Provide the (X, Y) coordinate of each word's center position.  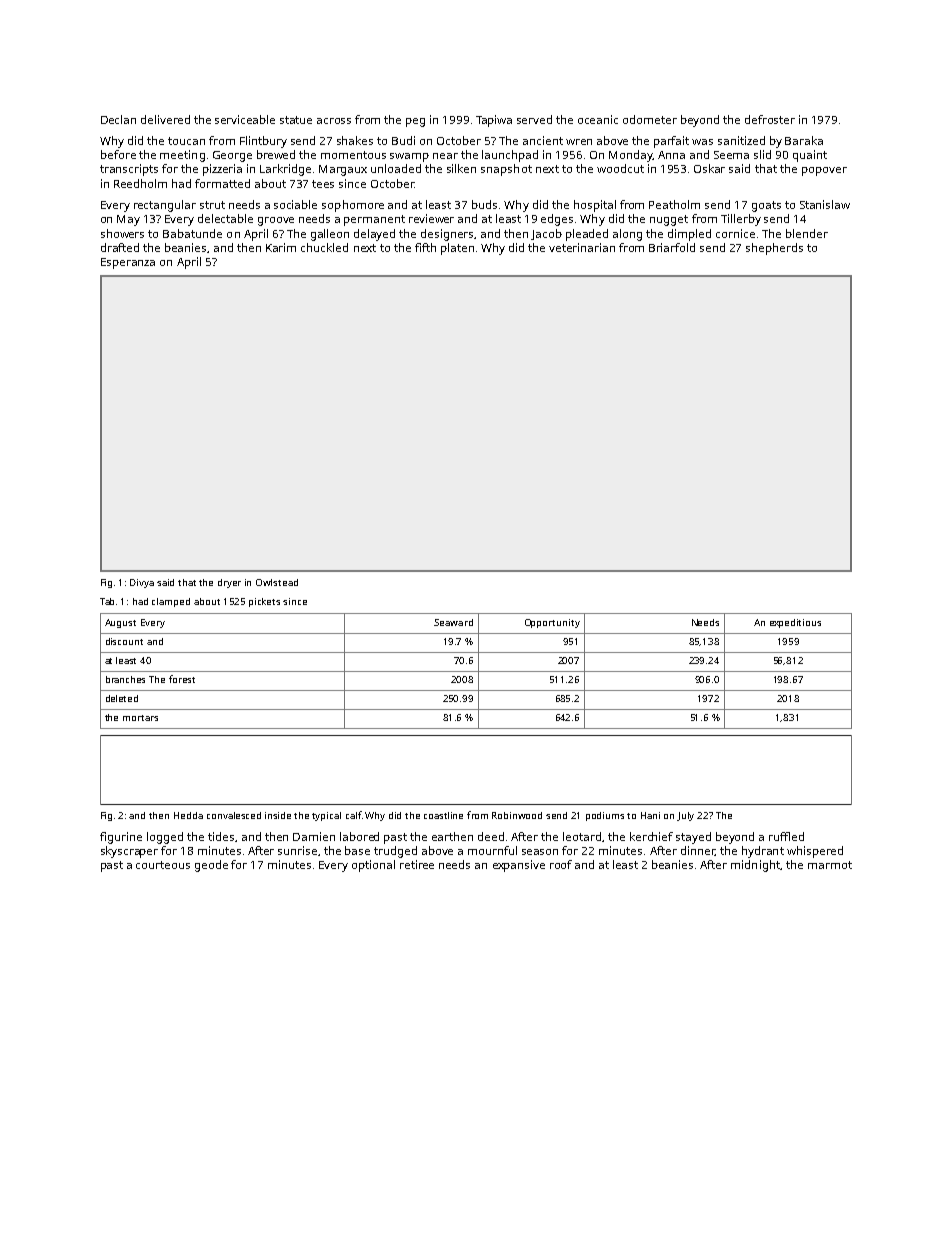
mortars (140, 718)
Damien (314, 836)
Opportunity (552, 623)
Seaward (453, 622)
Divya (142, 583)
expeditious (795, 623)
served (534, 119)
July (685, 816)
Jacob (546, 234)
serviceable (245, 119)
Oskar (709, 168)
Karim (281, 247)
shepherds (774, 249)
